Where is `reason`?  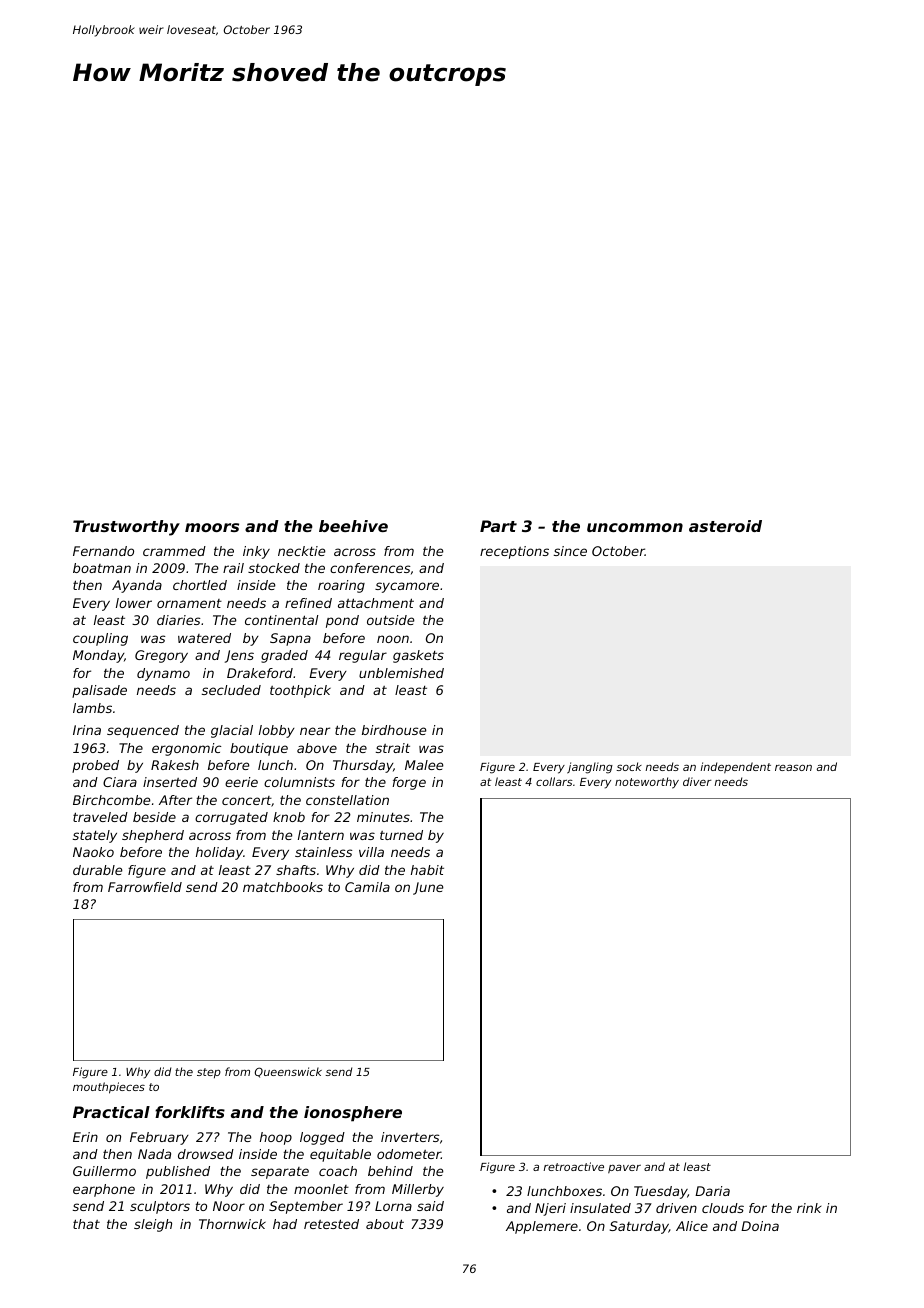
reason is located at coordinates (793, 767).
